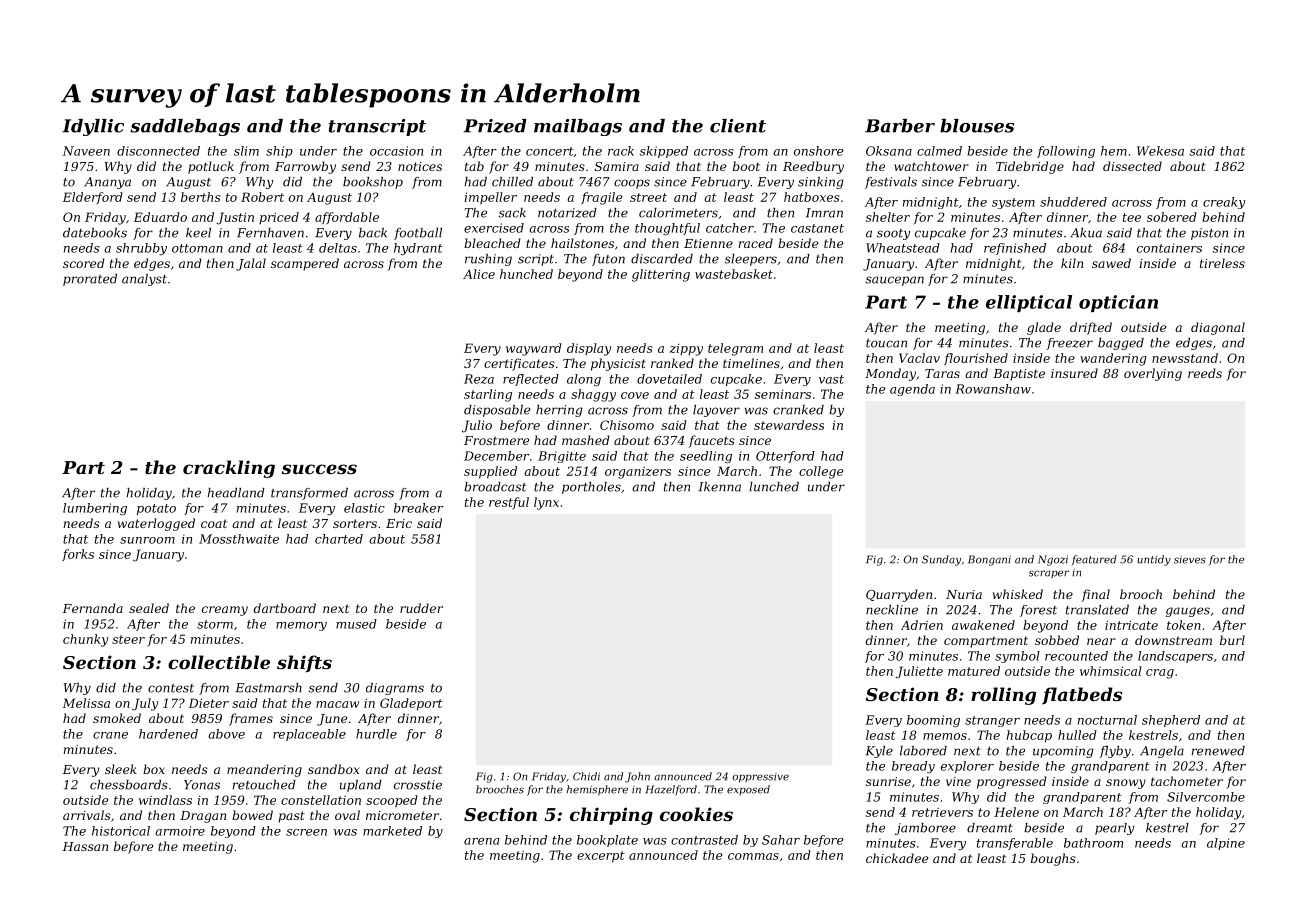 The image size is (1308, 924). Describe the element at coordinates (84, 263) in the screenshot. I see `scored` at that location.
